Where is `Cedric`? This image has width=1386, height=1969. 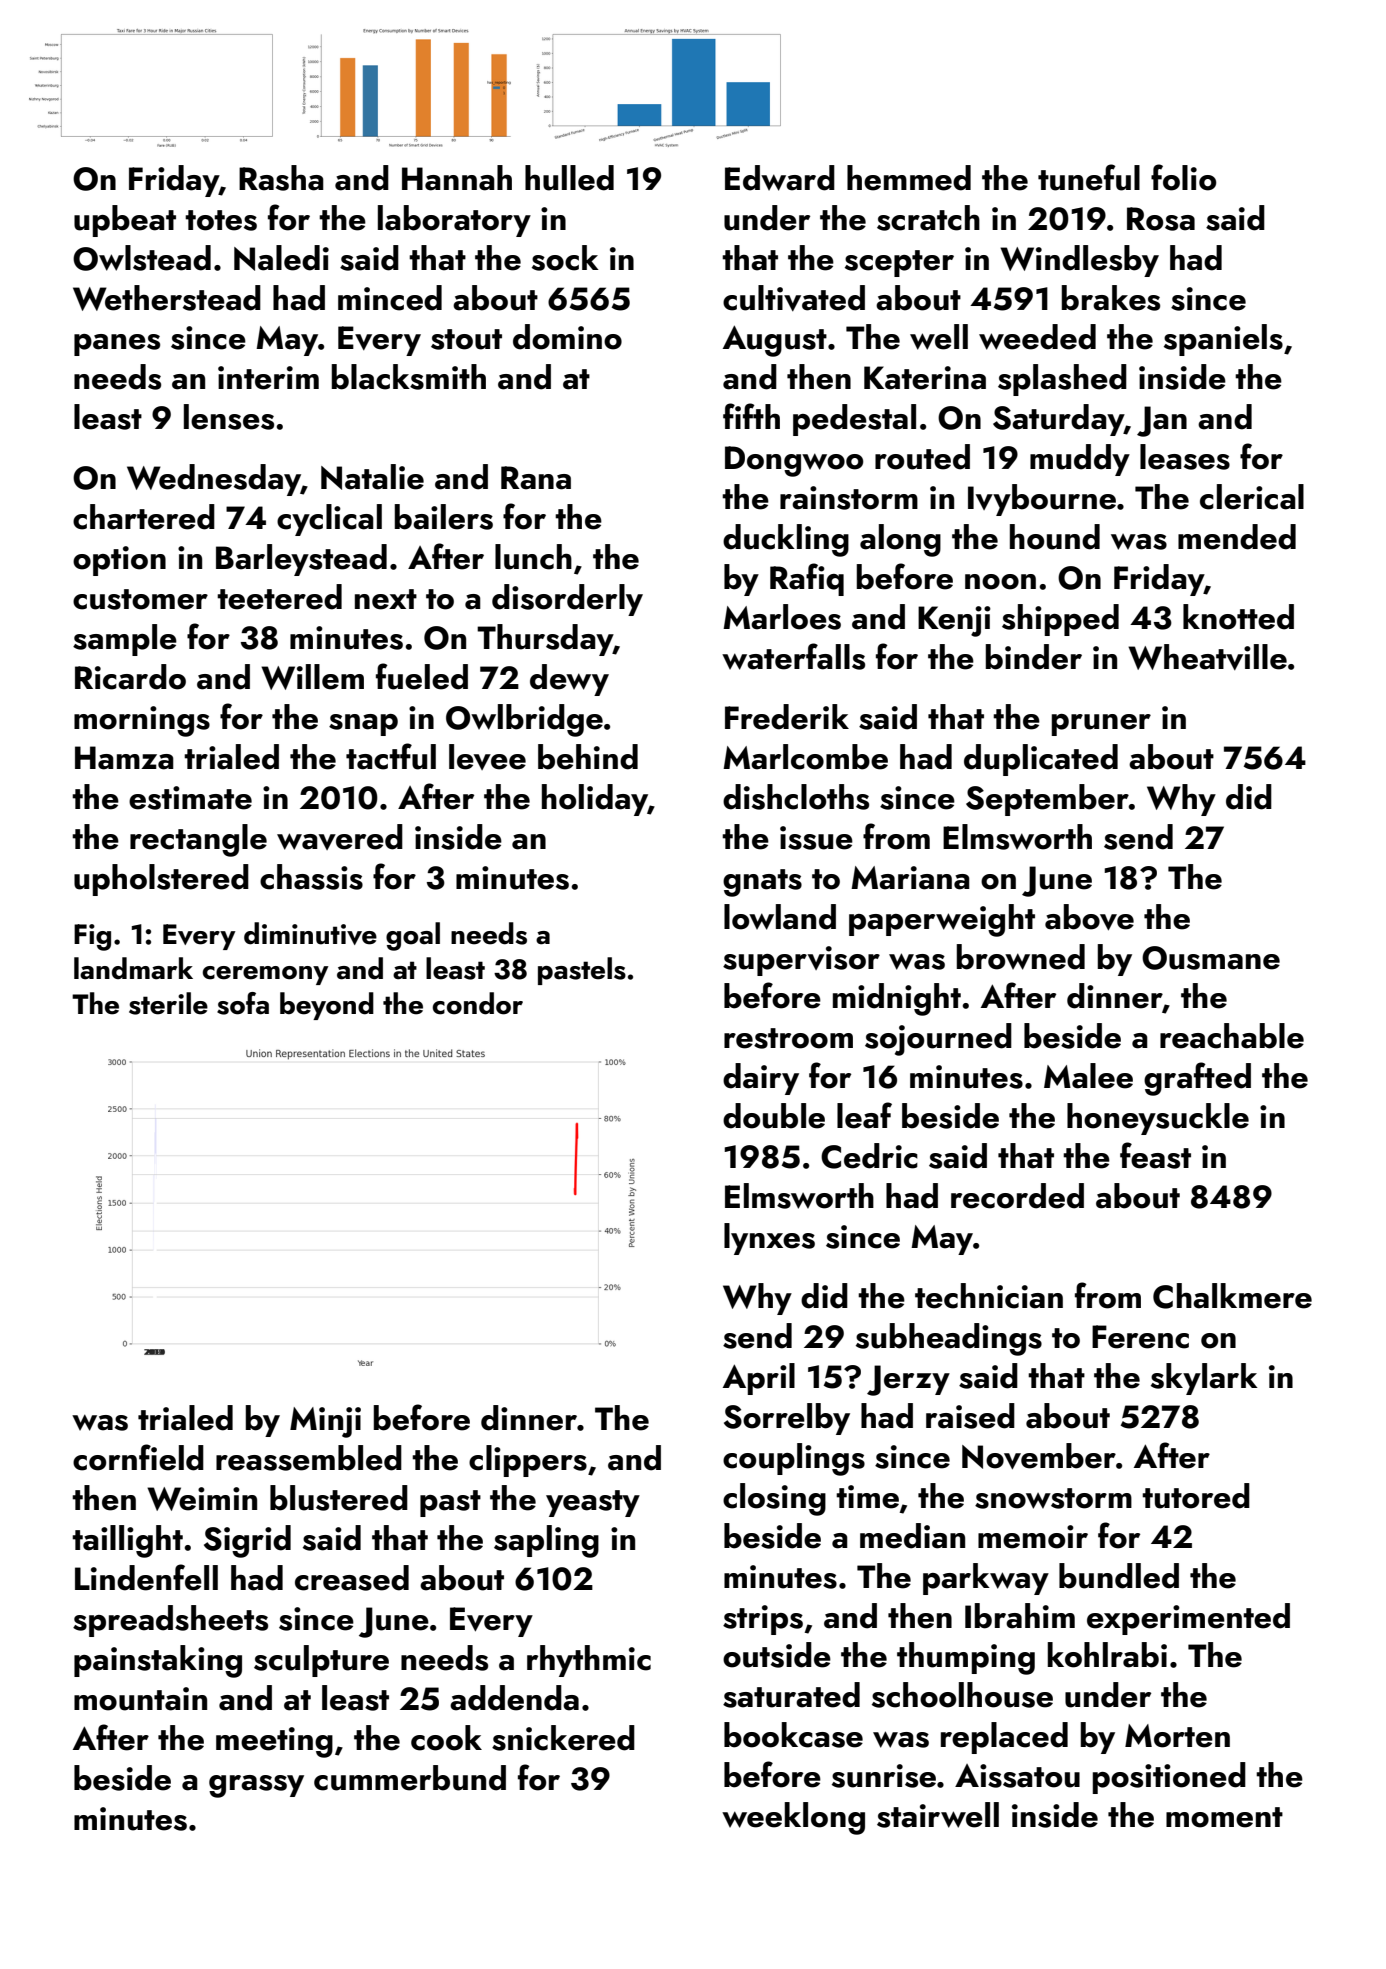
Cedric is located at coordinates (869, 1156).
